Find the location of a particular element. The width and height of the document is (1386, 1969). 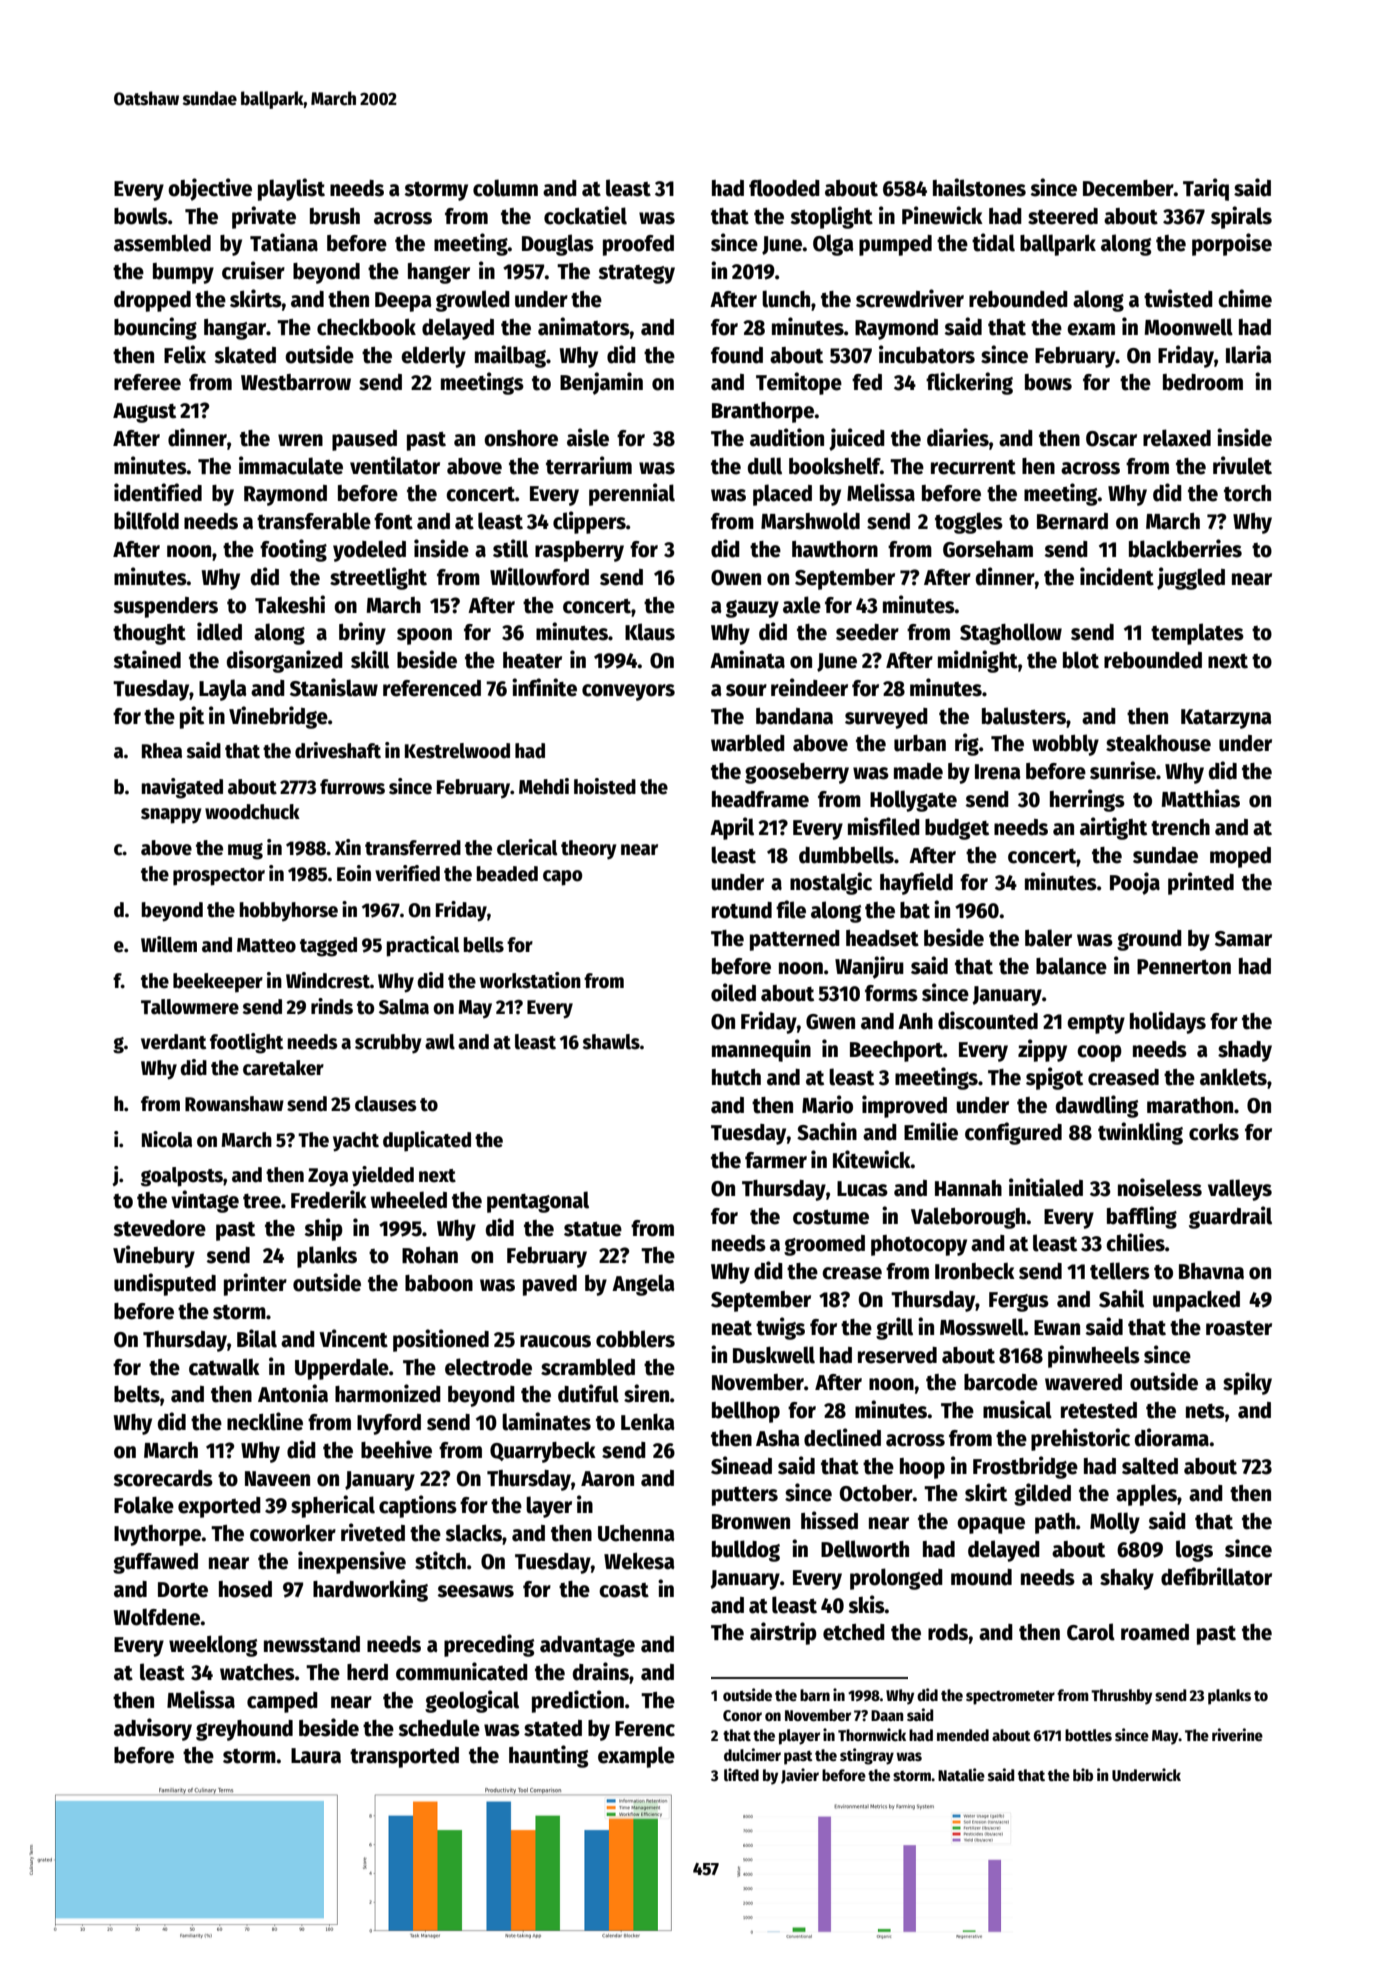

statue is located at coordinates (593, 1229).
